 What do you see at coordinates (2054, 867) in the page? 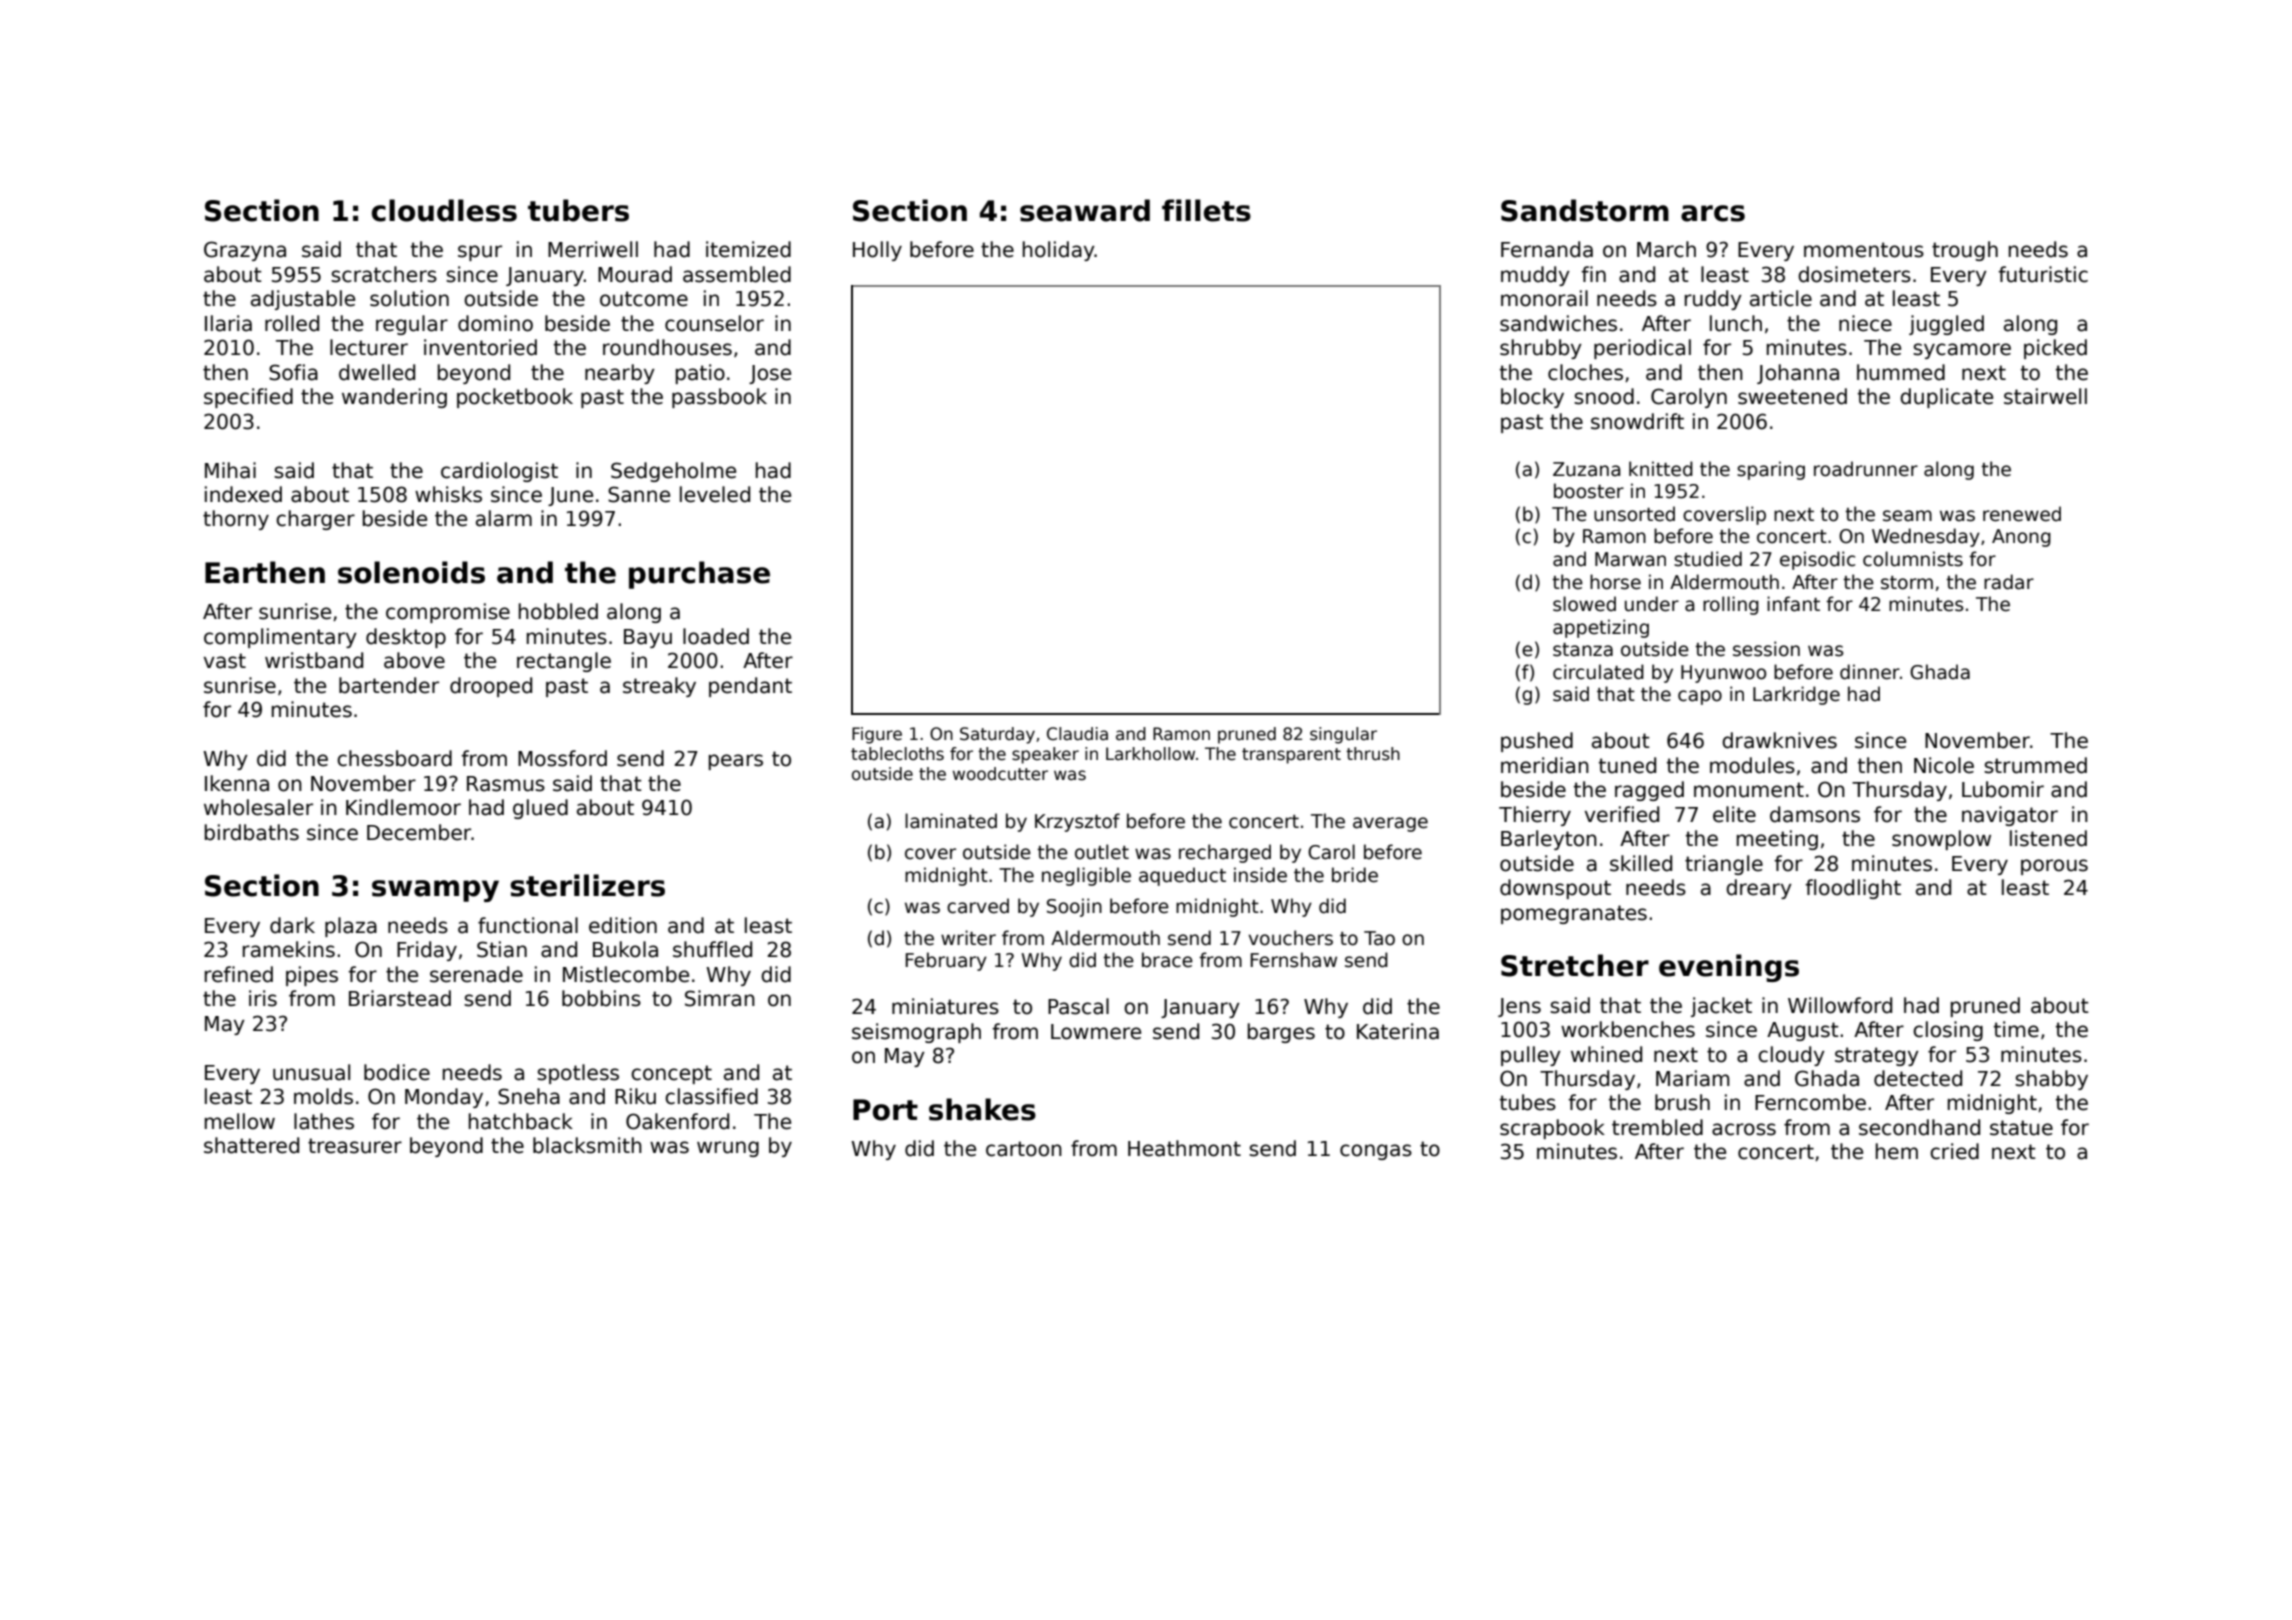
I see `porous` at bounding box center [2054, 867].
